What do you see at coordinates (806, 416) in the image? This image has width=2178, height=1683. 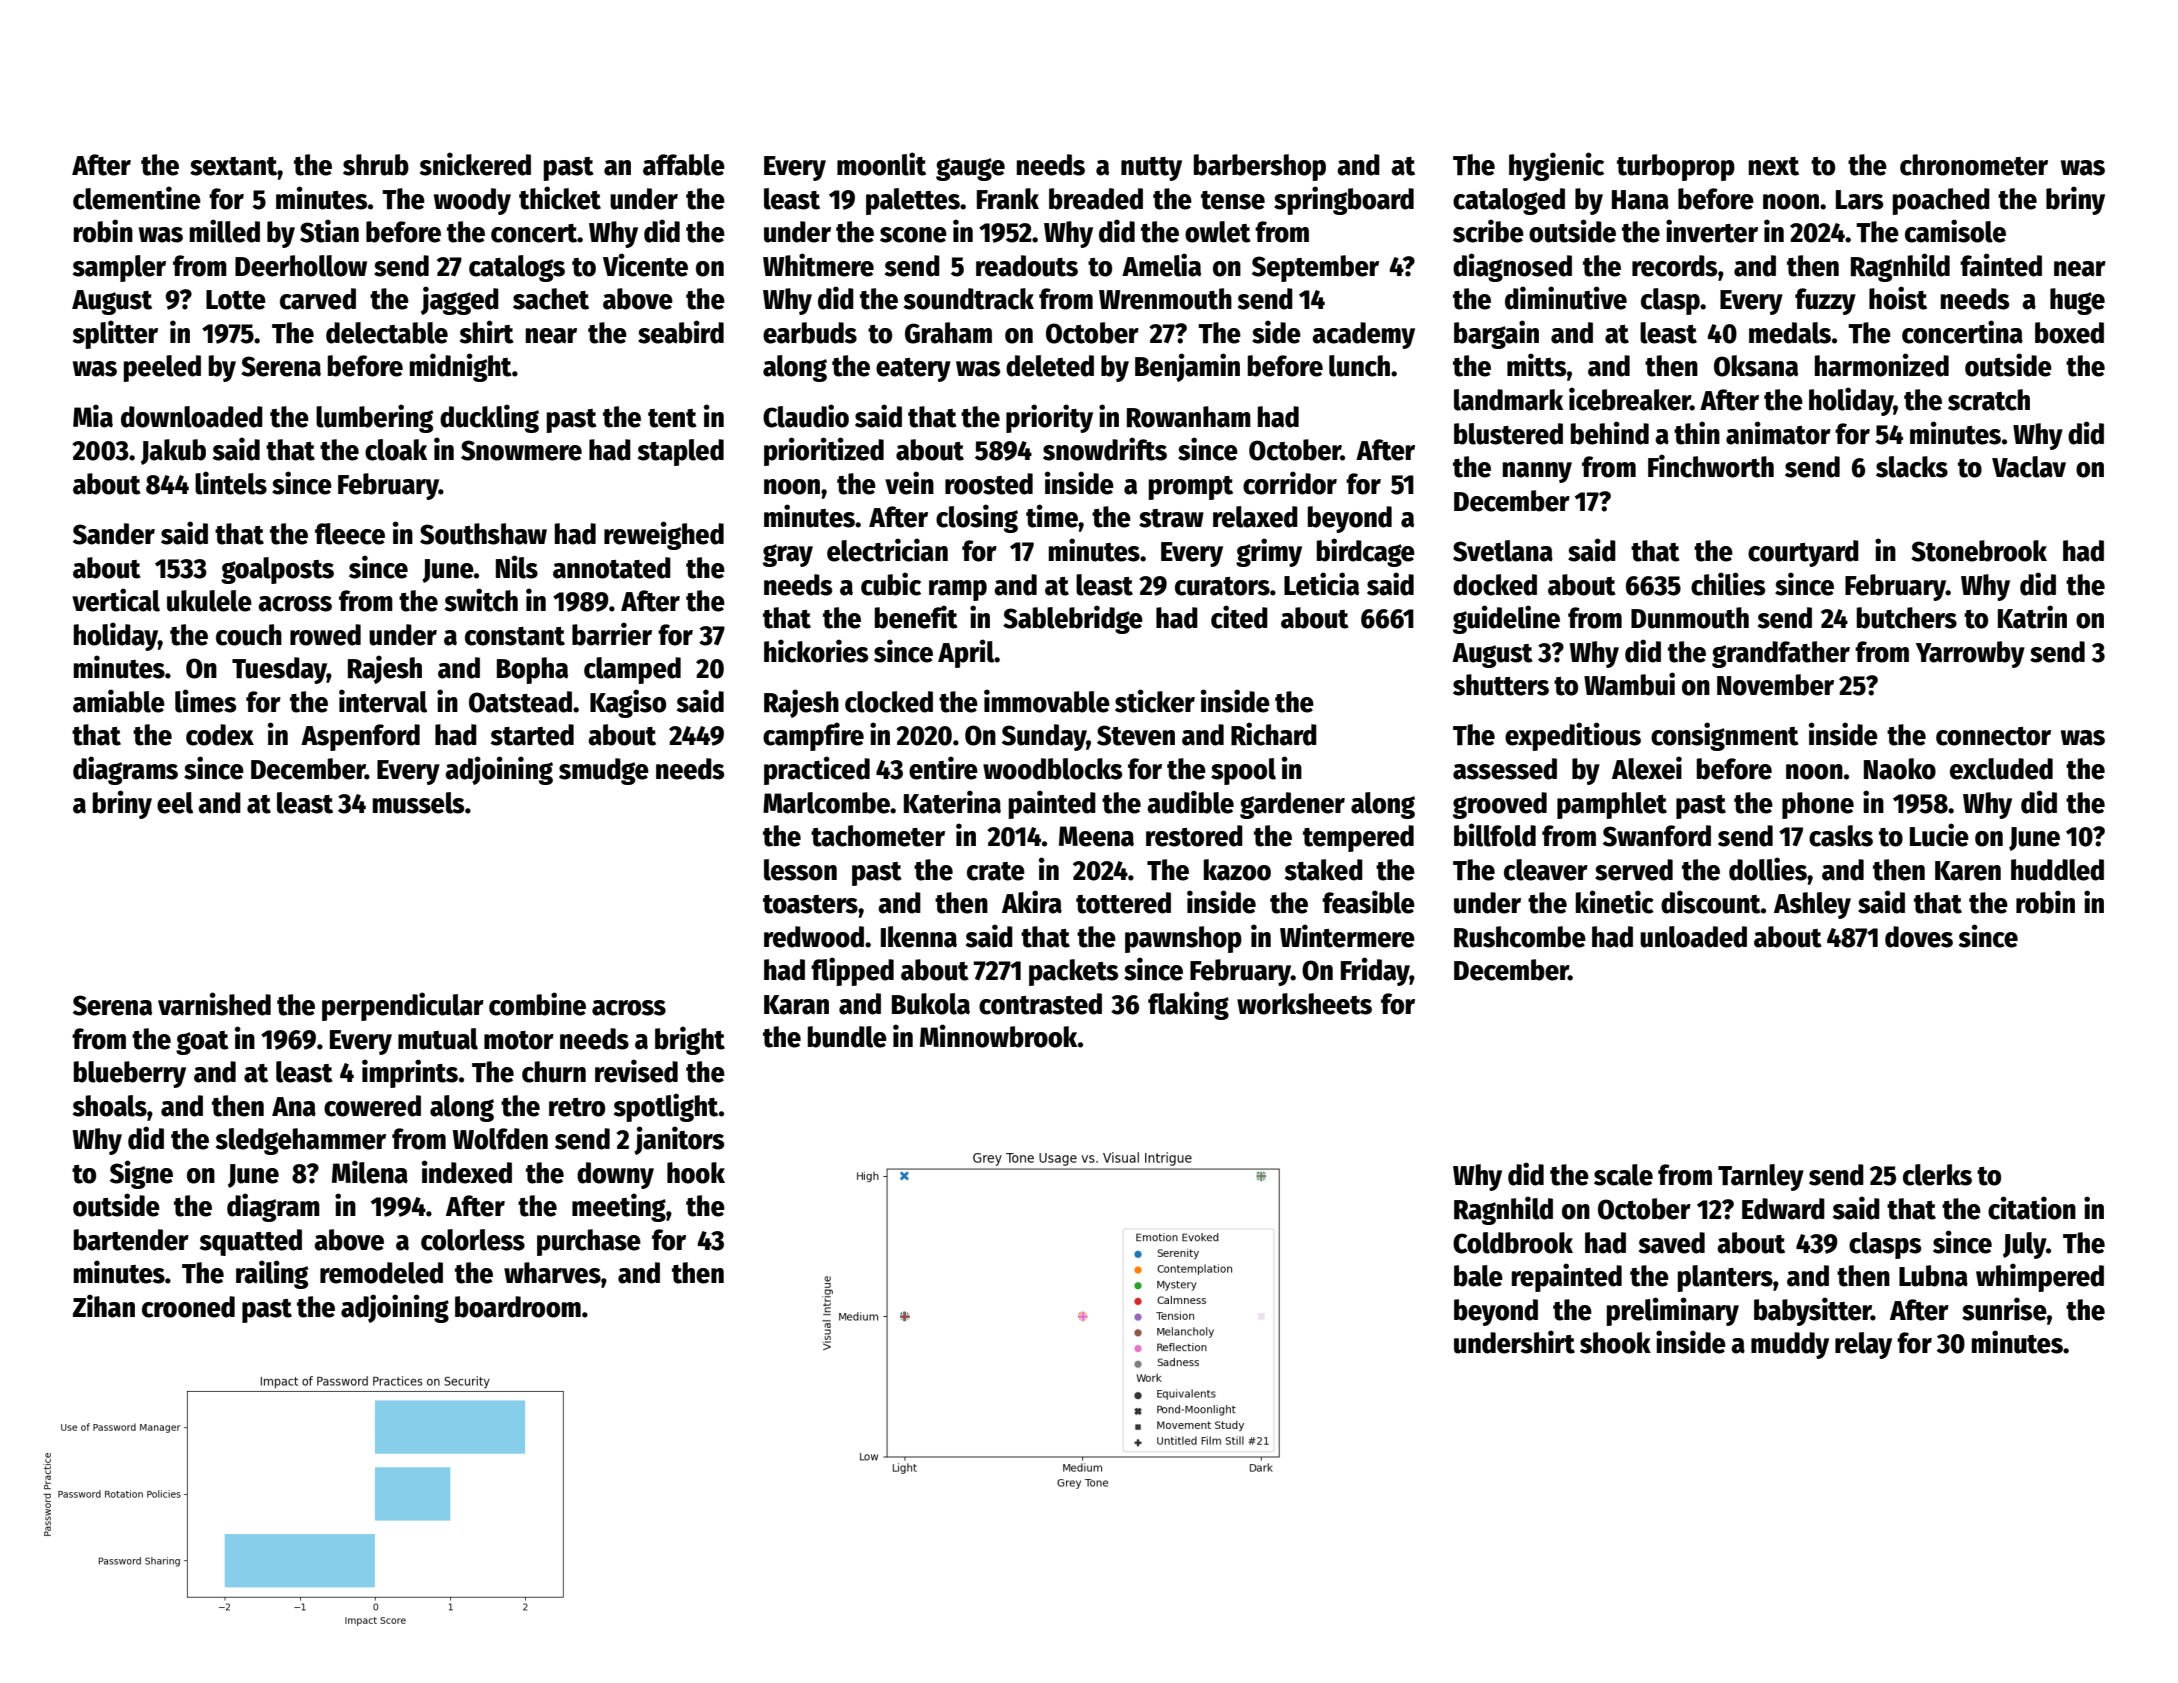 I see `Claudio` at bounding box center [806, 416].
